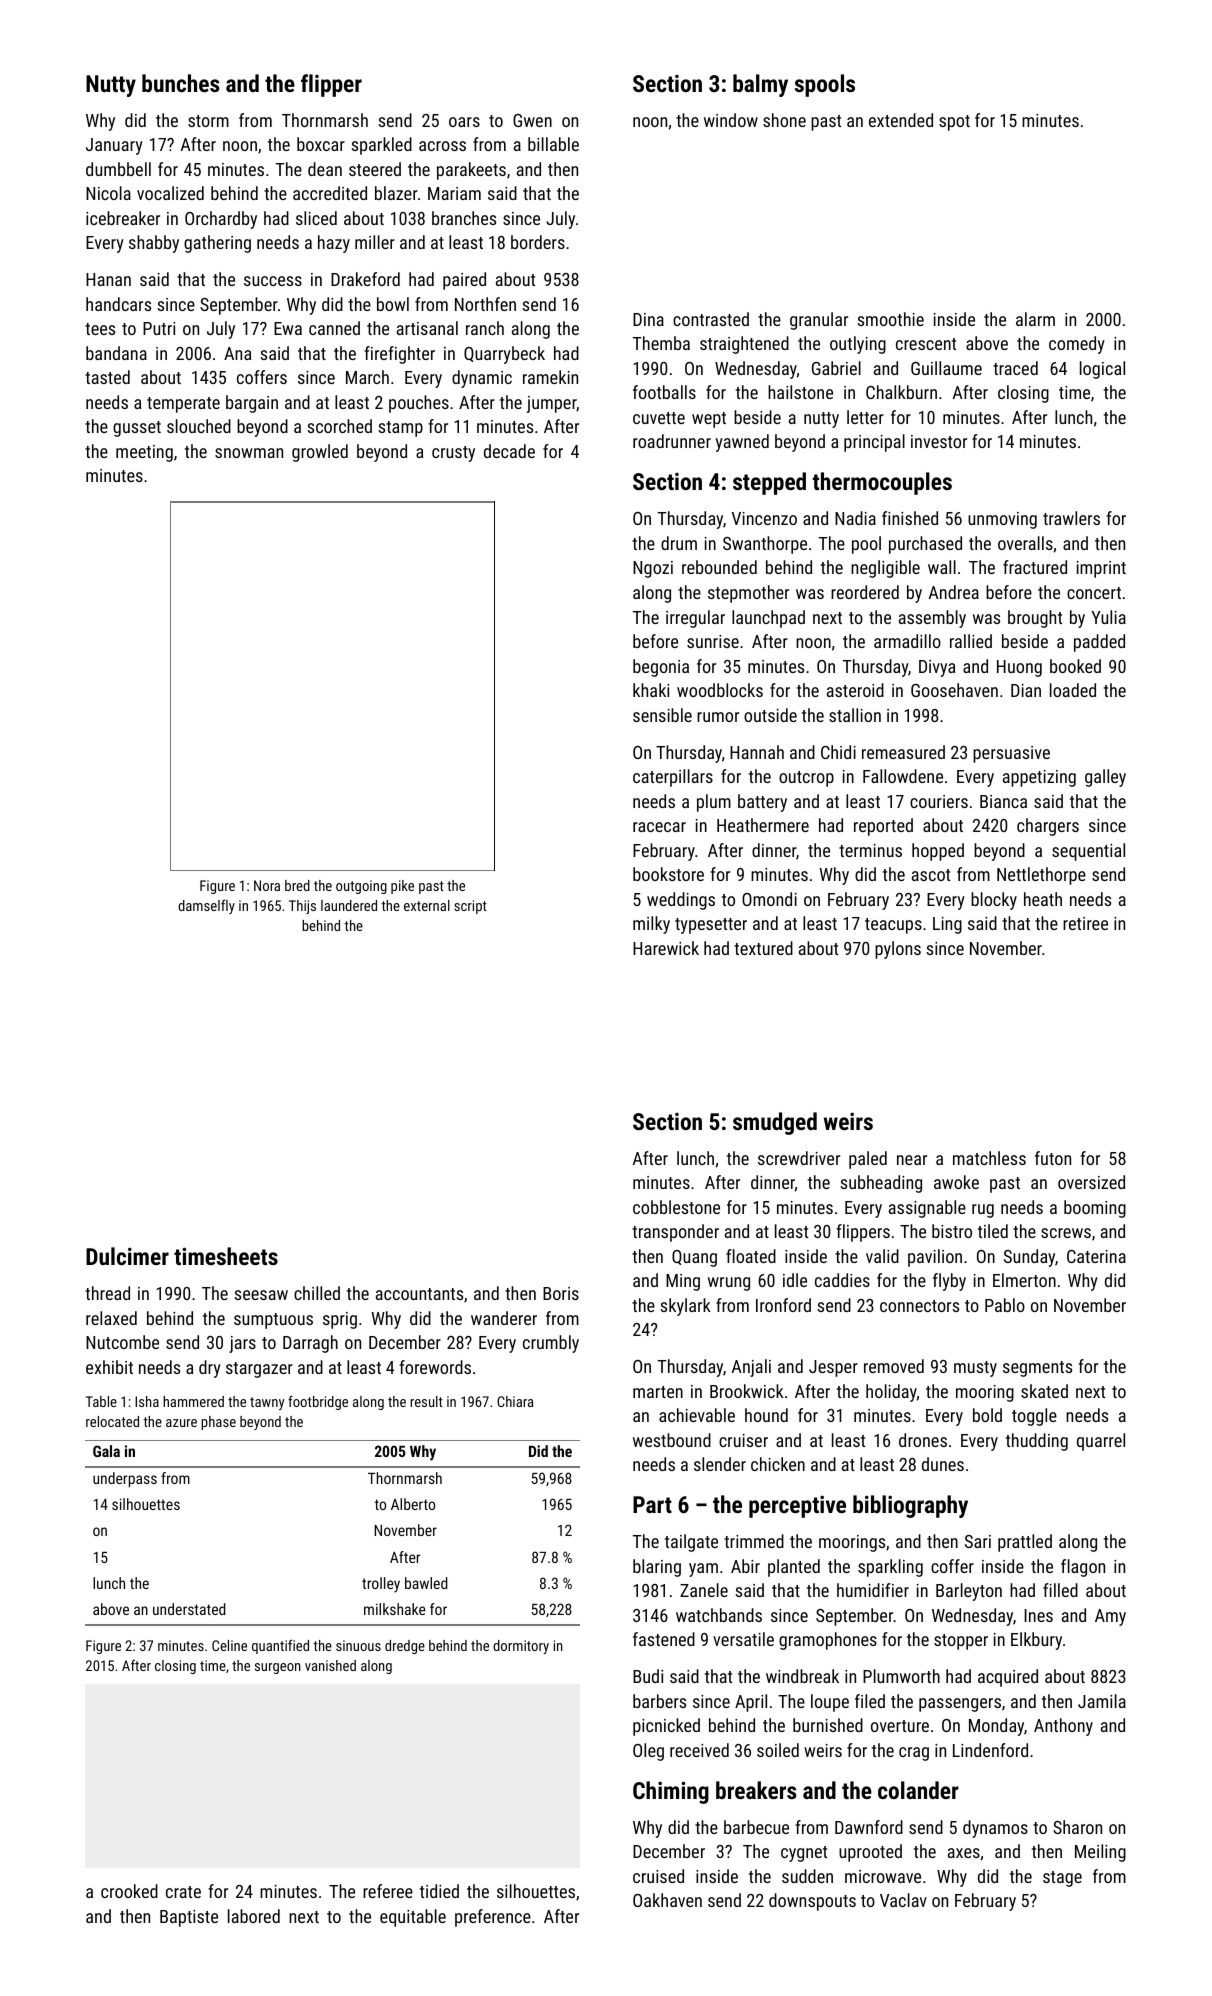 The image size is (1212, 1996). I want to click on near, so click(912, 1160).
